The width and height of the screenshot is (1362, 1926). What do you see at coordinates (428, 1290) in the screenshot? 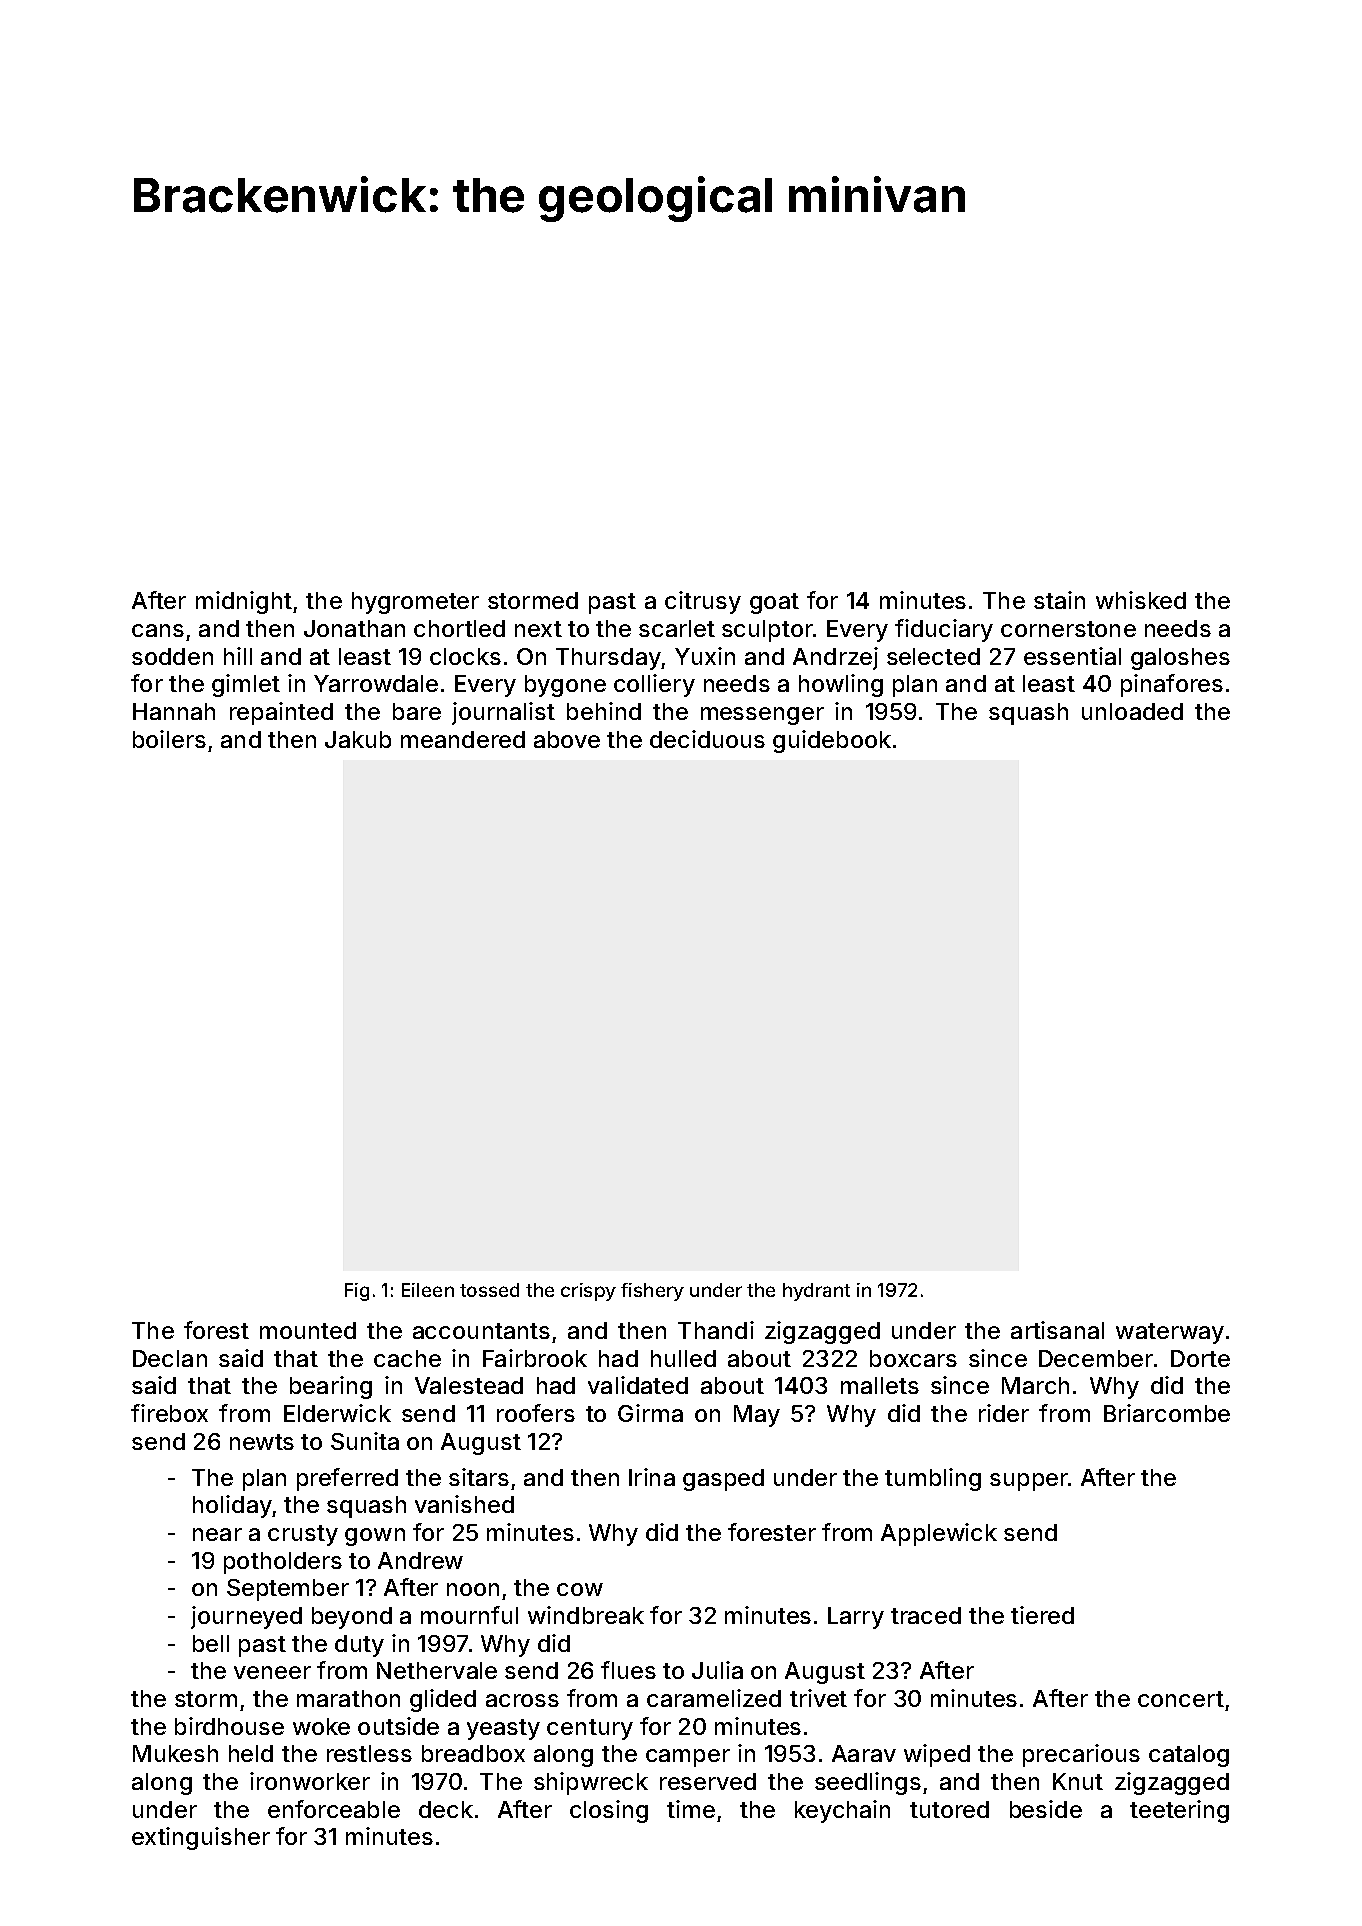
I see `Eileen` at bounding box center [428, 1290].
